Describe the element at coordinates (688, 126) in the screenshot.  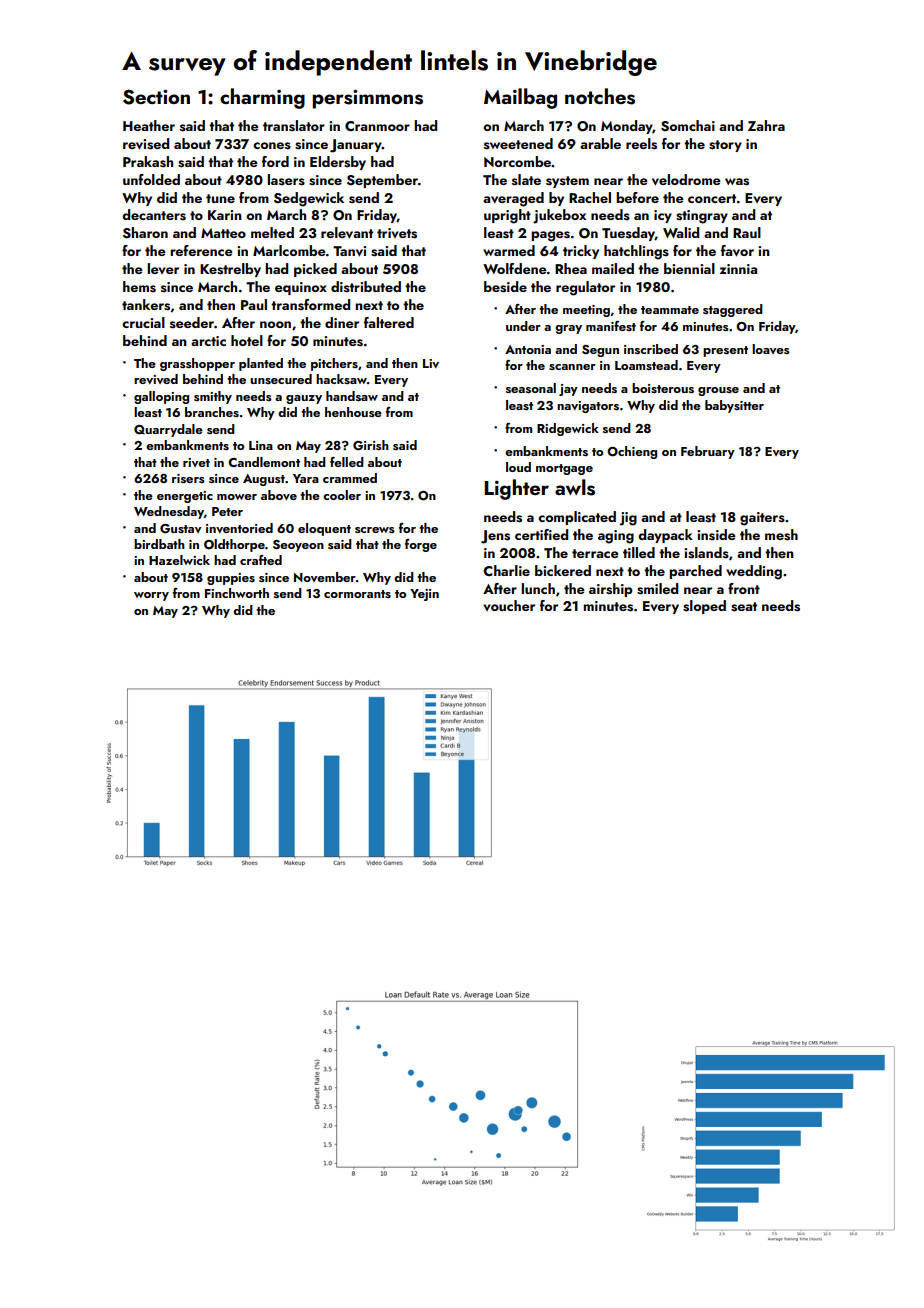
I see `Somchai` at that location.
